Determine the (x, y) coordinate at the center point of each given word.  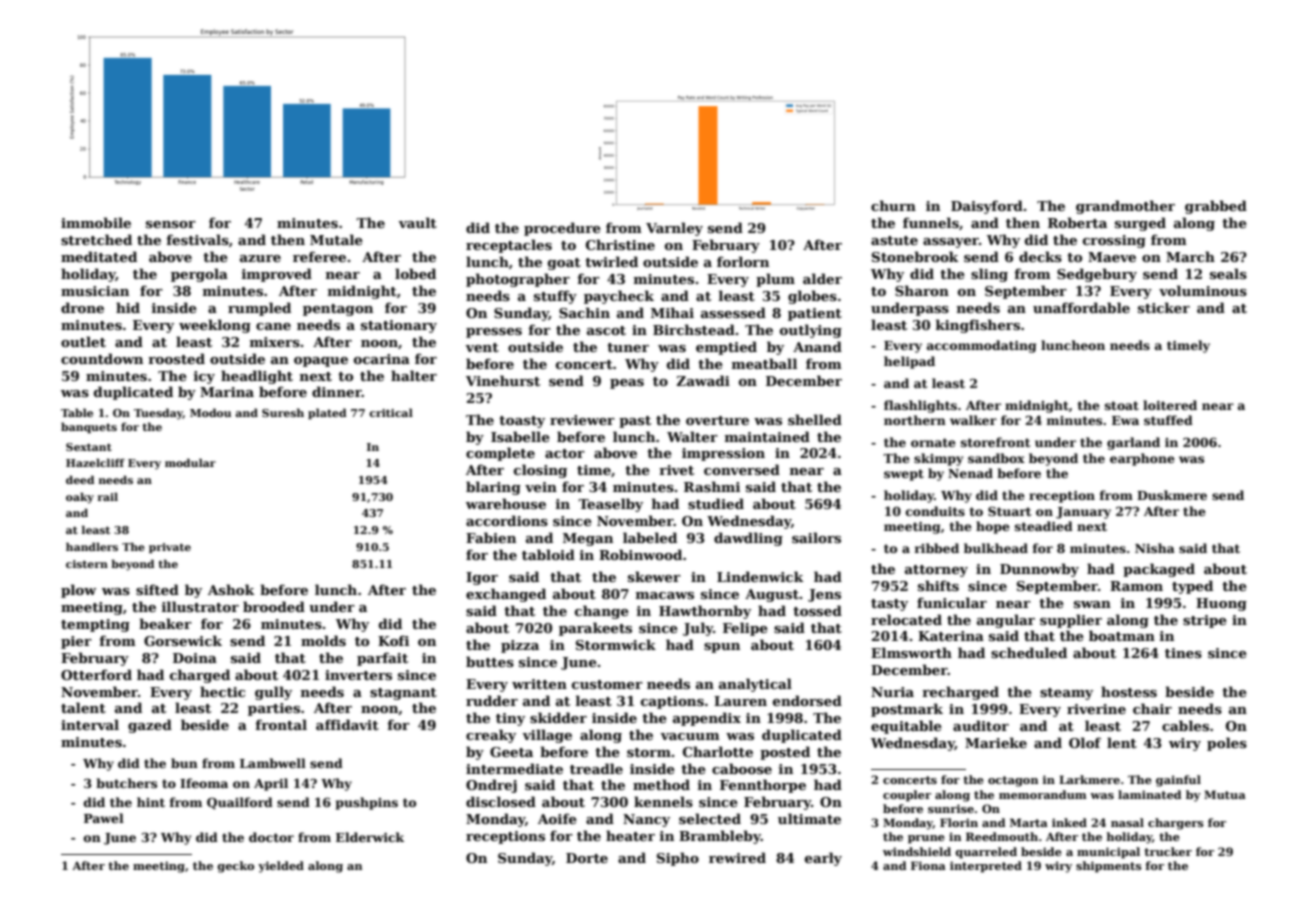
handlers (92, 546)
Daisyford (987, 207)
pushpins (367, 803)
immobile (96, 222)
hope (993, 527)
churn (893, 205)
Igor (482, 578)
